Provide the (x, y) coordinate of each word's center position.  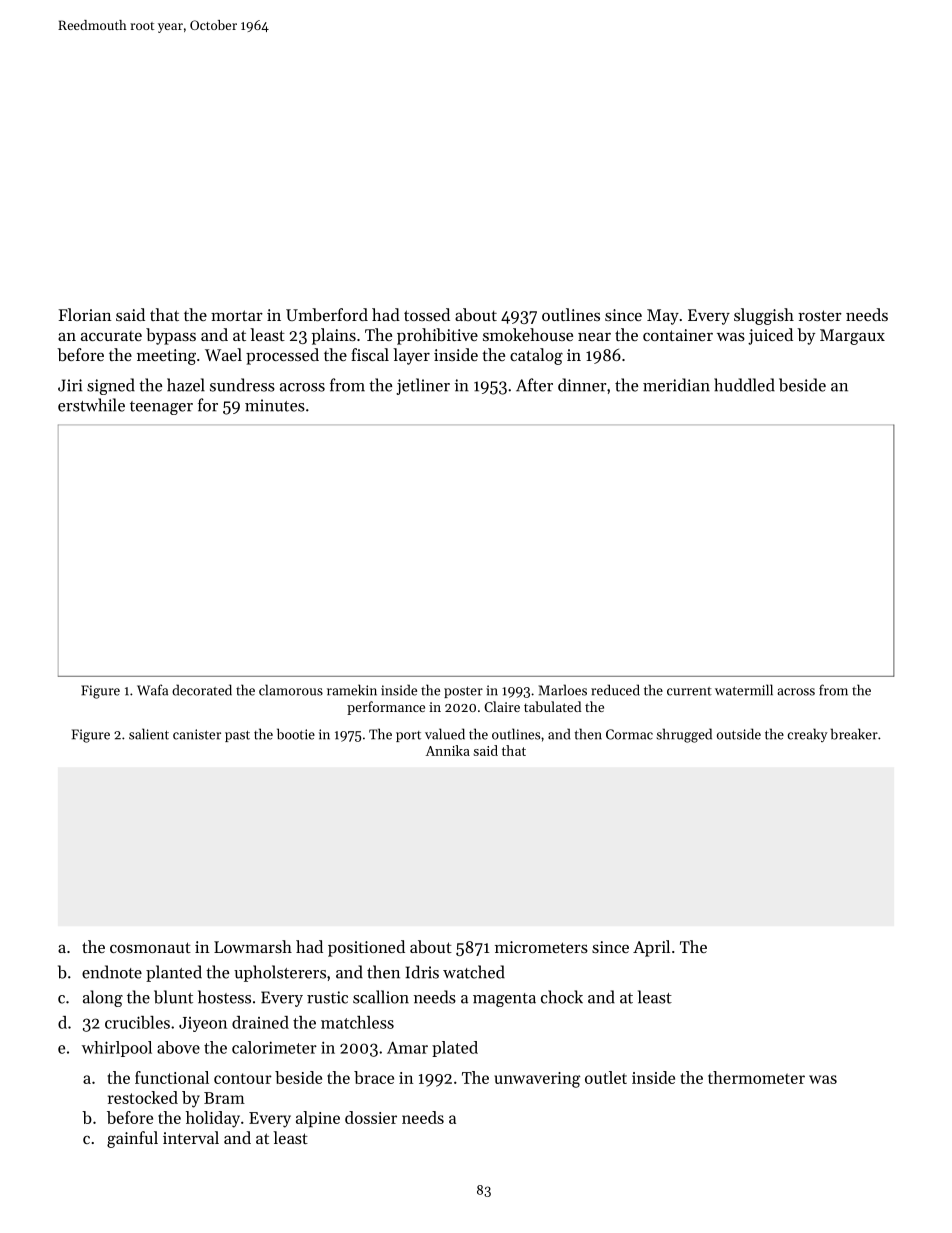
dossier (371, 1117)
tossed (427, 314)
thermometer (756, 1077)
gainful (132, 1139)
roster (820, 315)
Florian (85, 314)
